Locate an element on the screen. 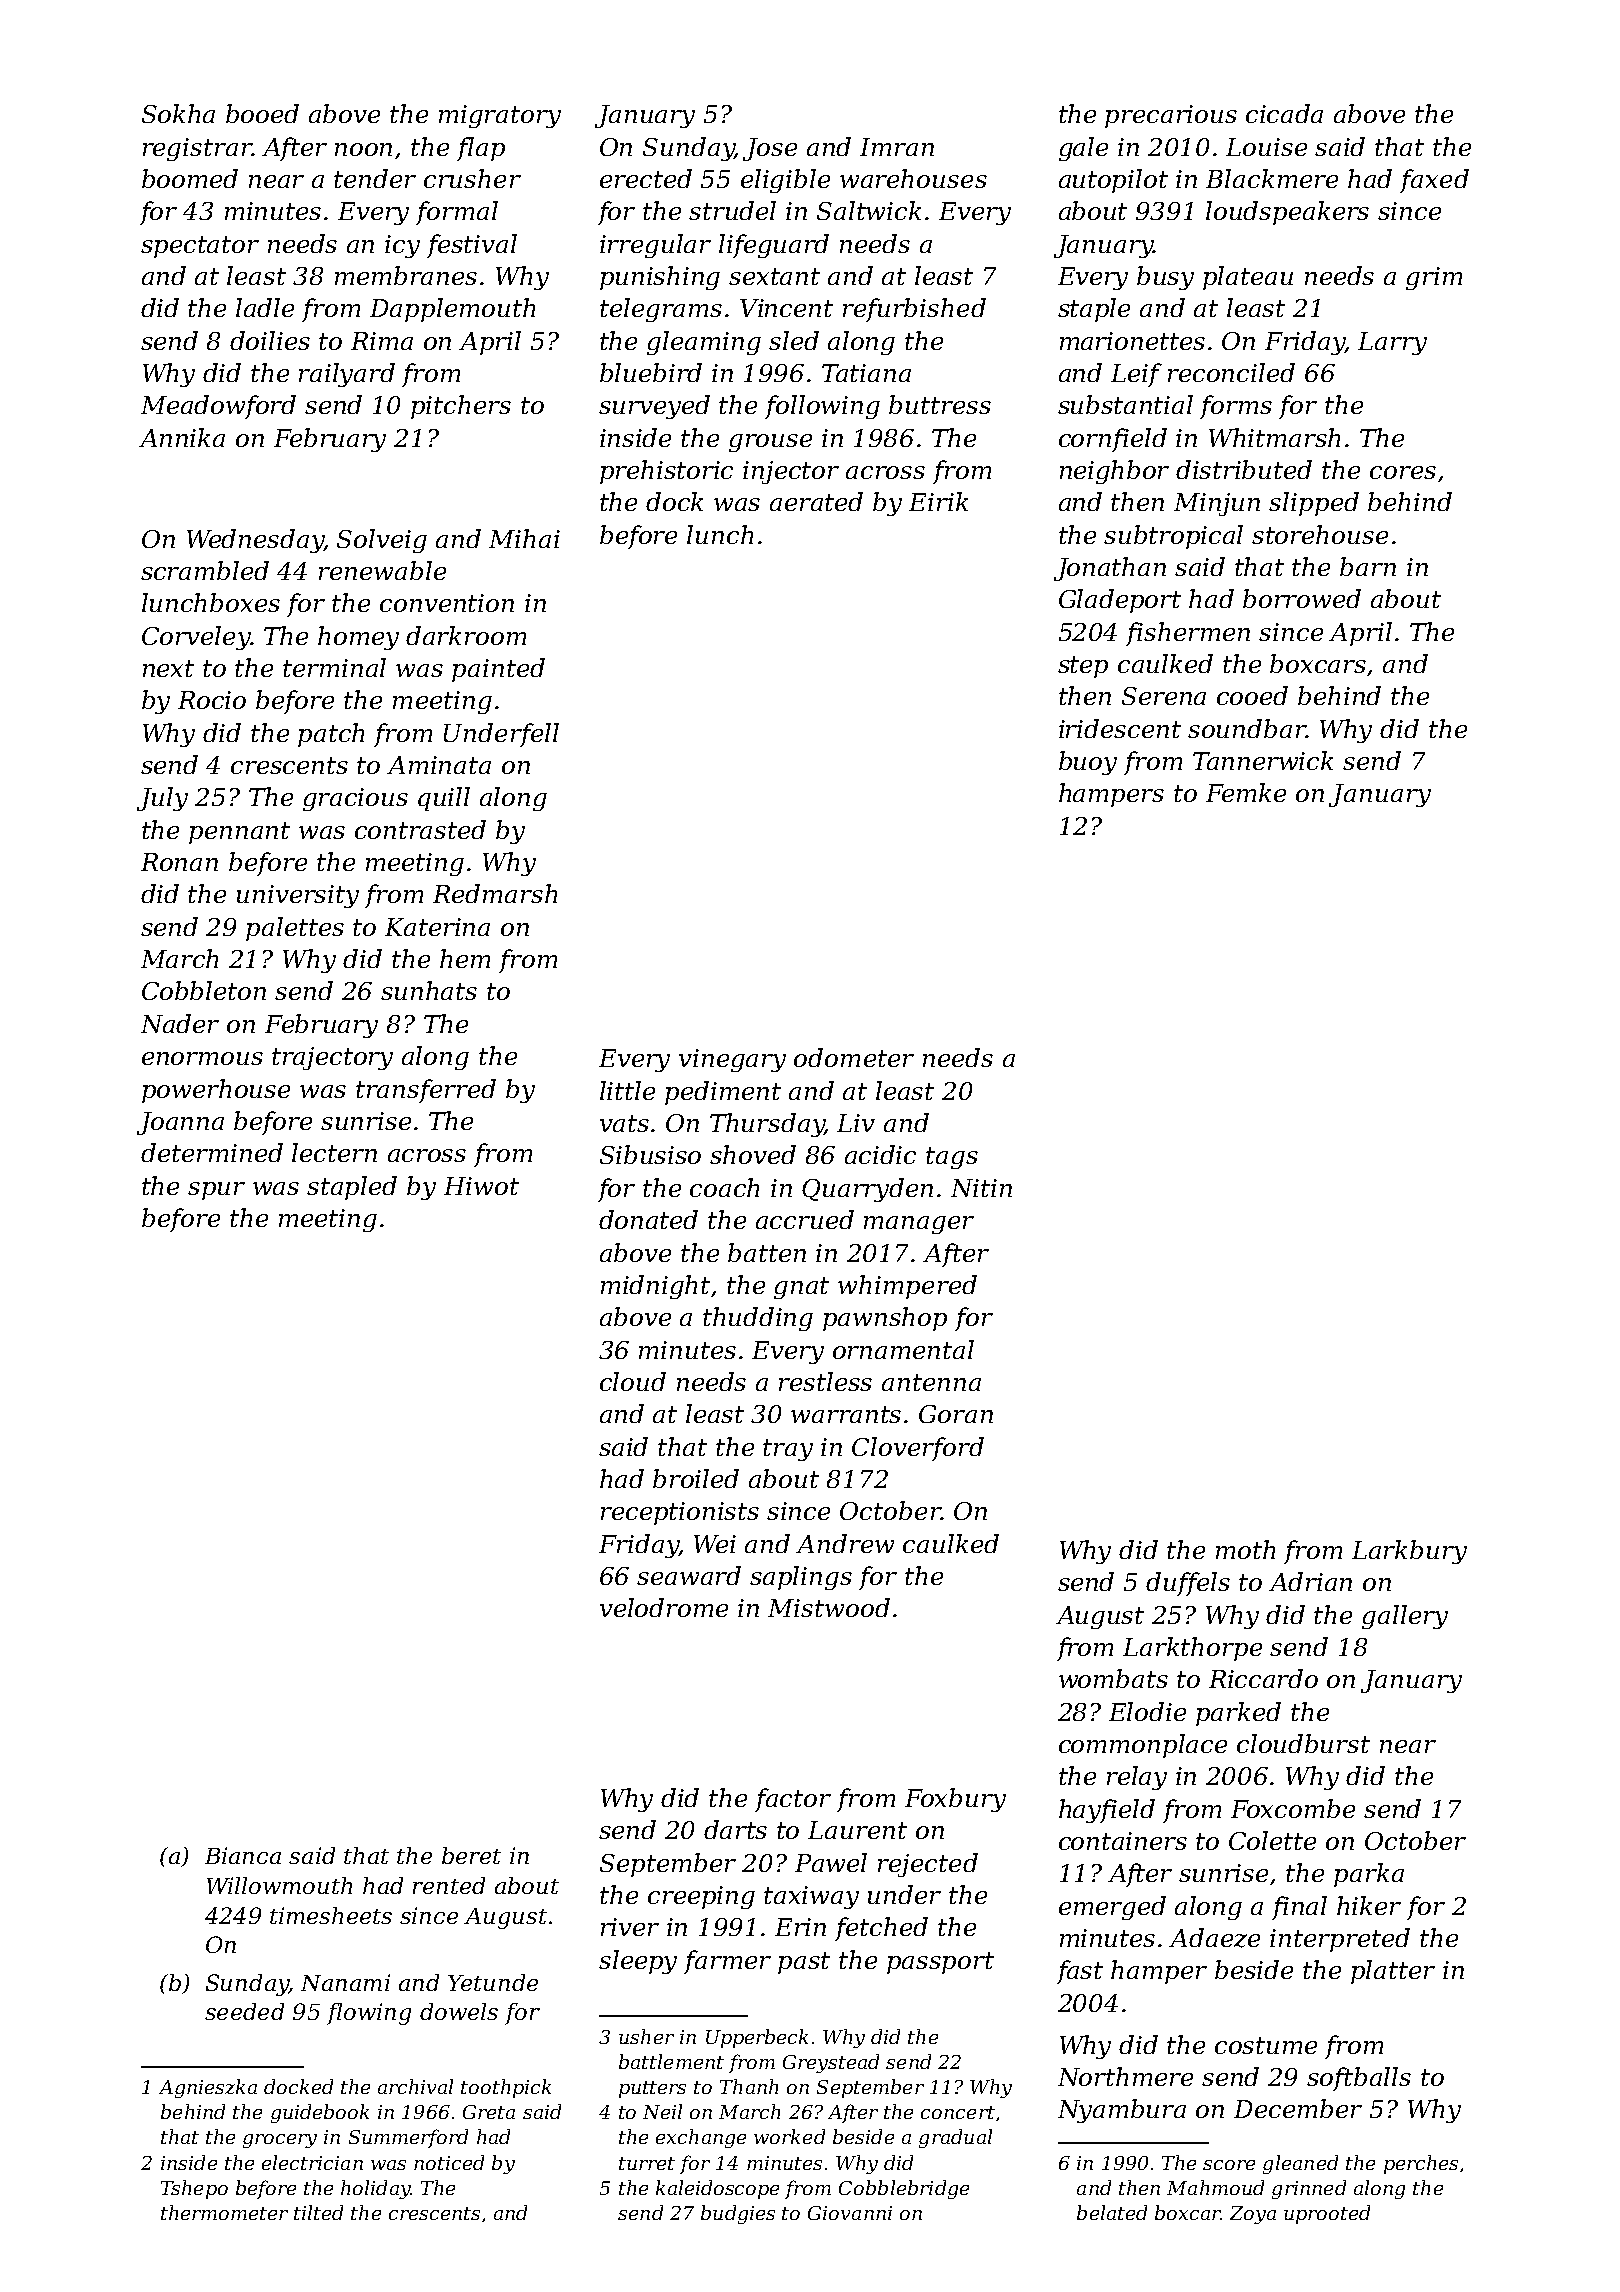 This screenshot has width=1620, height=2292. Zoya is located at coordinates (1253, 2215).
